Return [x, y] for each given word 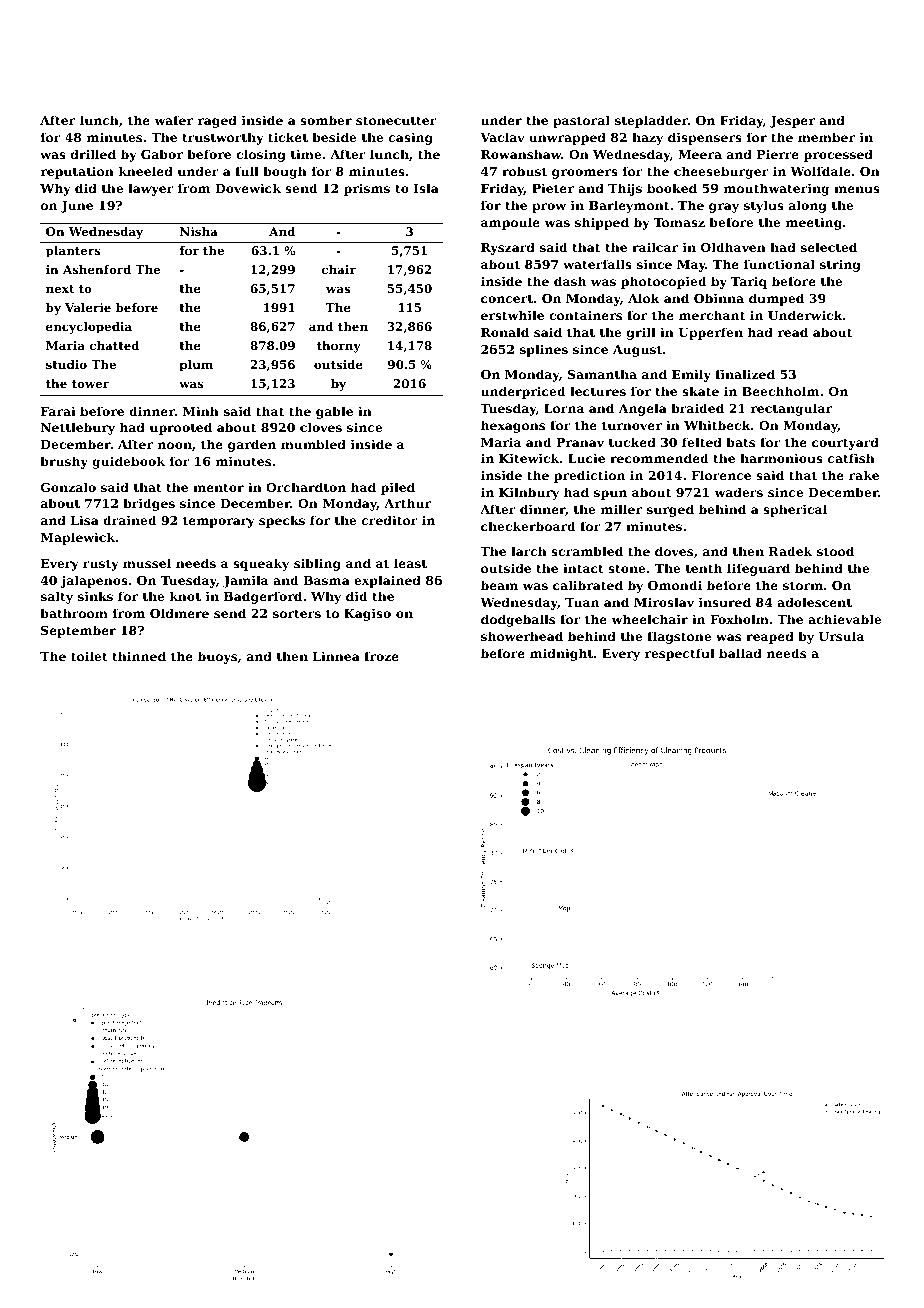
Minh [201, 411]
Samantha [602, 374]
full [247, 171]
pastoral [581, 121]
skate [700, 391]
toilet [89, 656]
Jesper [792, 122]
